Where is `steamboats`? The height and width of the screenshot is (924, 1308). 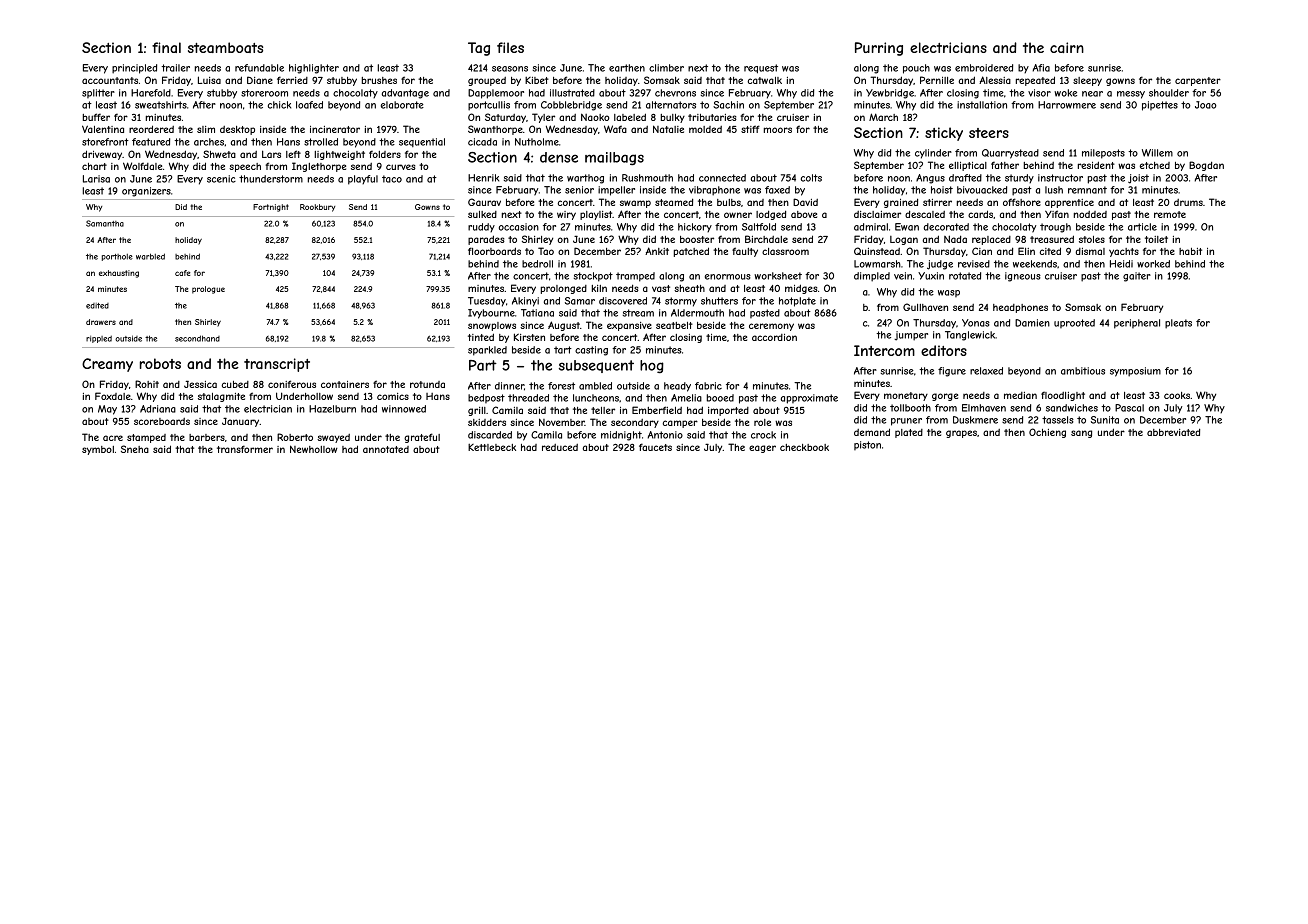
steamboats is located at coordinates (225, 47).
